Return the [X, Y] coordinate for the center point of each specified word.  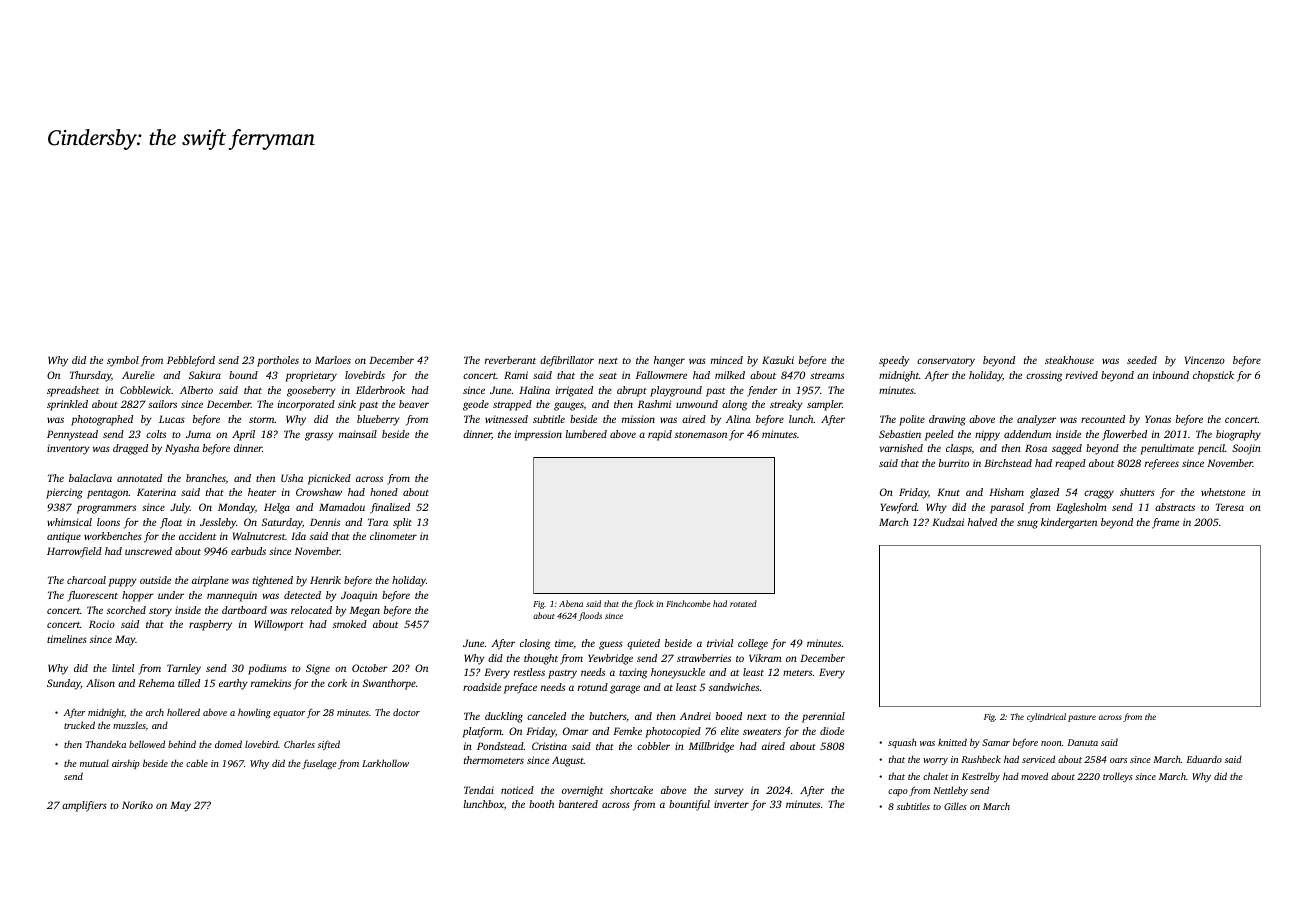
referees [1162, 464]
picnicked [329, 479]
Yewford [899, 508]
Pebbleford [191, 361]
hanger [669, 361]
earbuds [248, 551]
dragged [130, 449]
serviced [1038, 759]
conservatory [946, 362]
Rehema [156, 683]
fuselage [319, 764]
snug [1027, 524]
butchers [607, 716]
